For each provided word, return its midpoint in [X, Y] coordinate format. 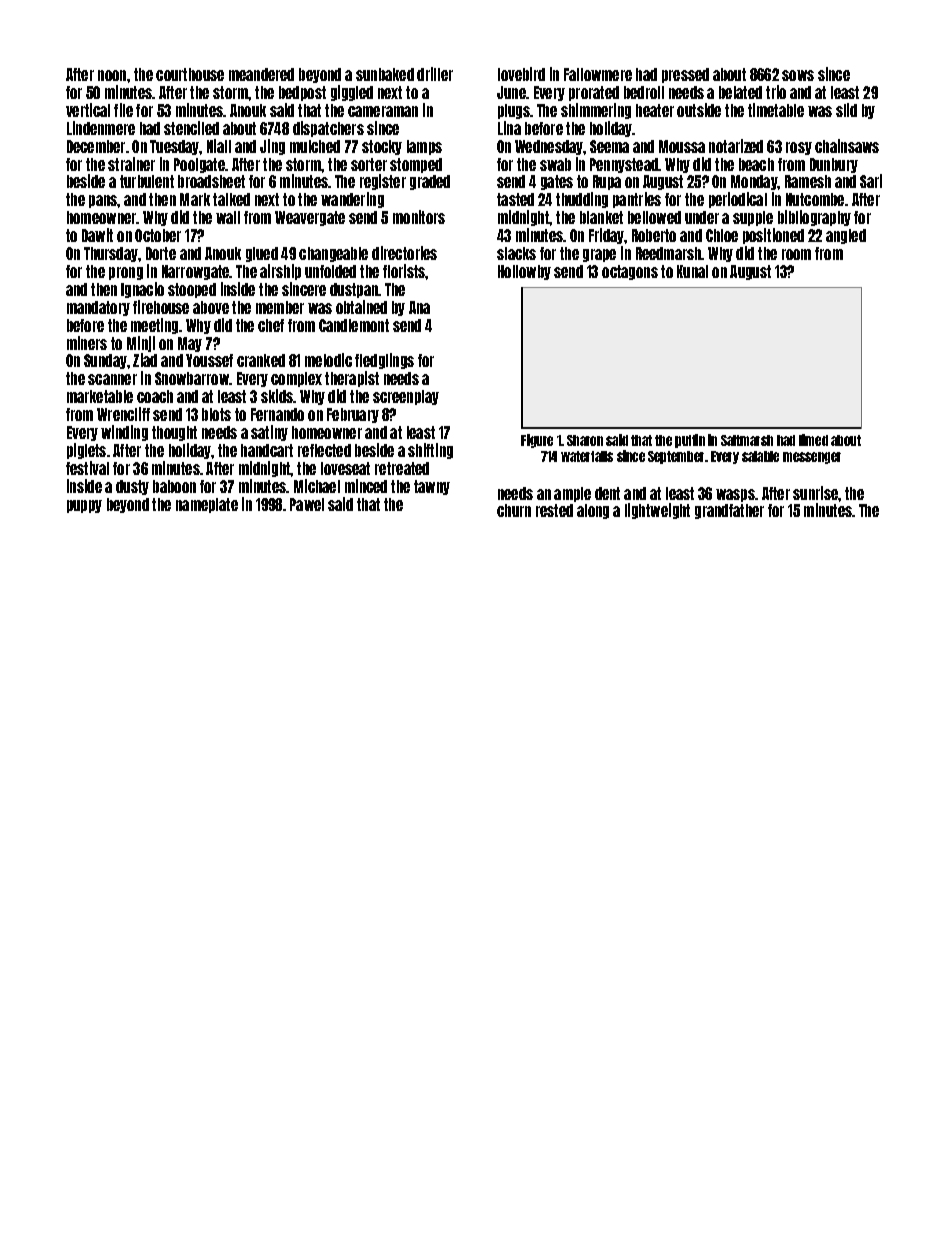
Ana [419, 307]
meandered [261, 74]
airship [280, 272]
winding [124, 433]
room [796, 254]
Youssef [209, 360]
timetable [776, 110]
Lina [509, 128]
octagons [630, 272]
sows [798, 75]
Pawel [307, 504]
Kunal [692, 271]
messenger [812, 458]
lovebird [521, 74]
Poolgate [199, 165]
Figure [537, 441]
